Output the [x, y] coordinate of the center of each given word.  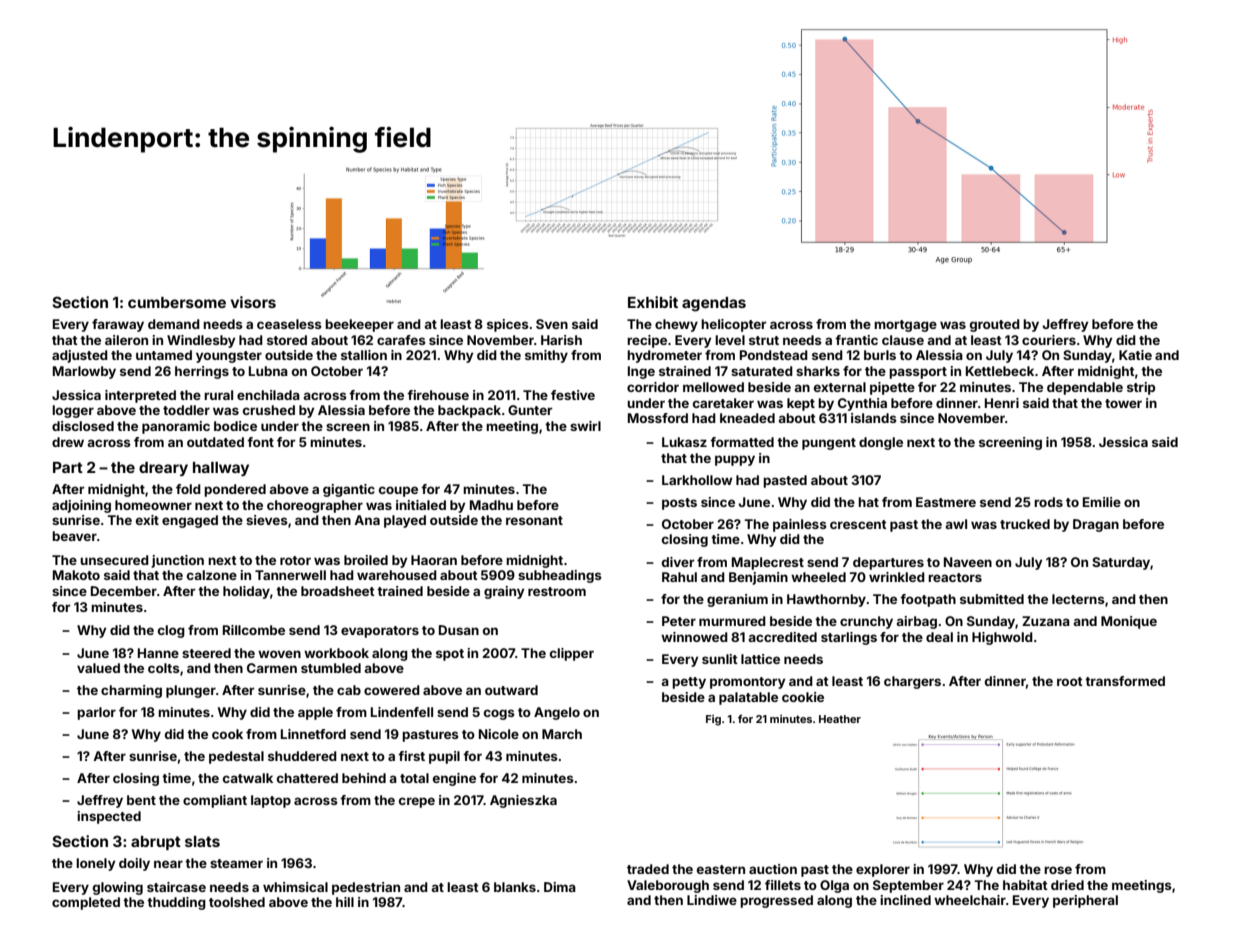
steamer [236, 863]
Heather [840, 719]
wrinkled [897, 577]
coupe [398, 491]
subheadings [560, 576]
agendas [714, 304]
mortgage [905, 326]
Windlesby [201, 341]
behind [364, 778]
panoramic [176, 427]
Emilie [1102, 502]
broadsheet [338, 591]
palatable [748, 698]
